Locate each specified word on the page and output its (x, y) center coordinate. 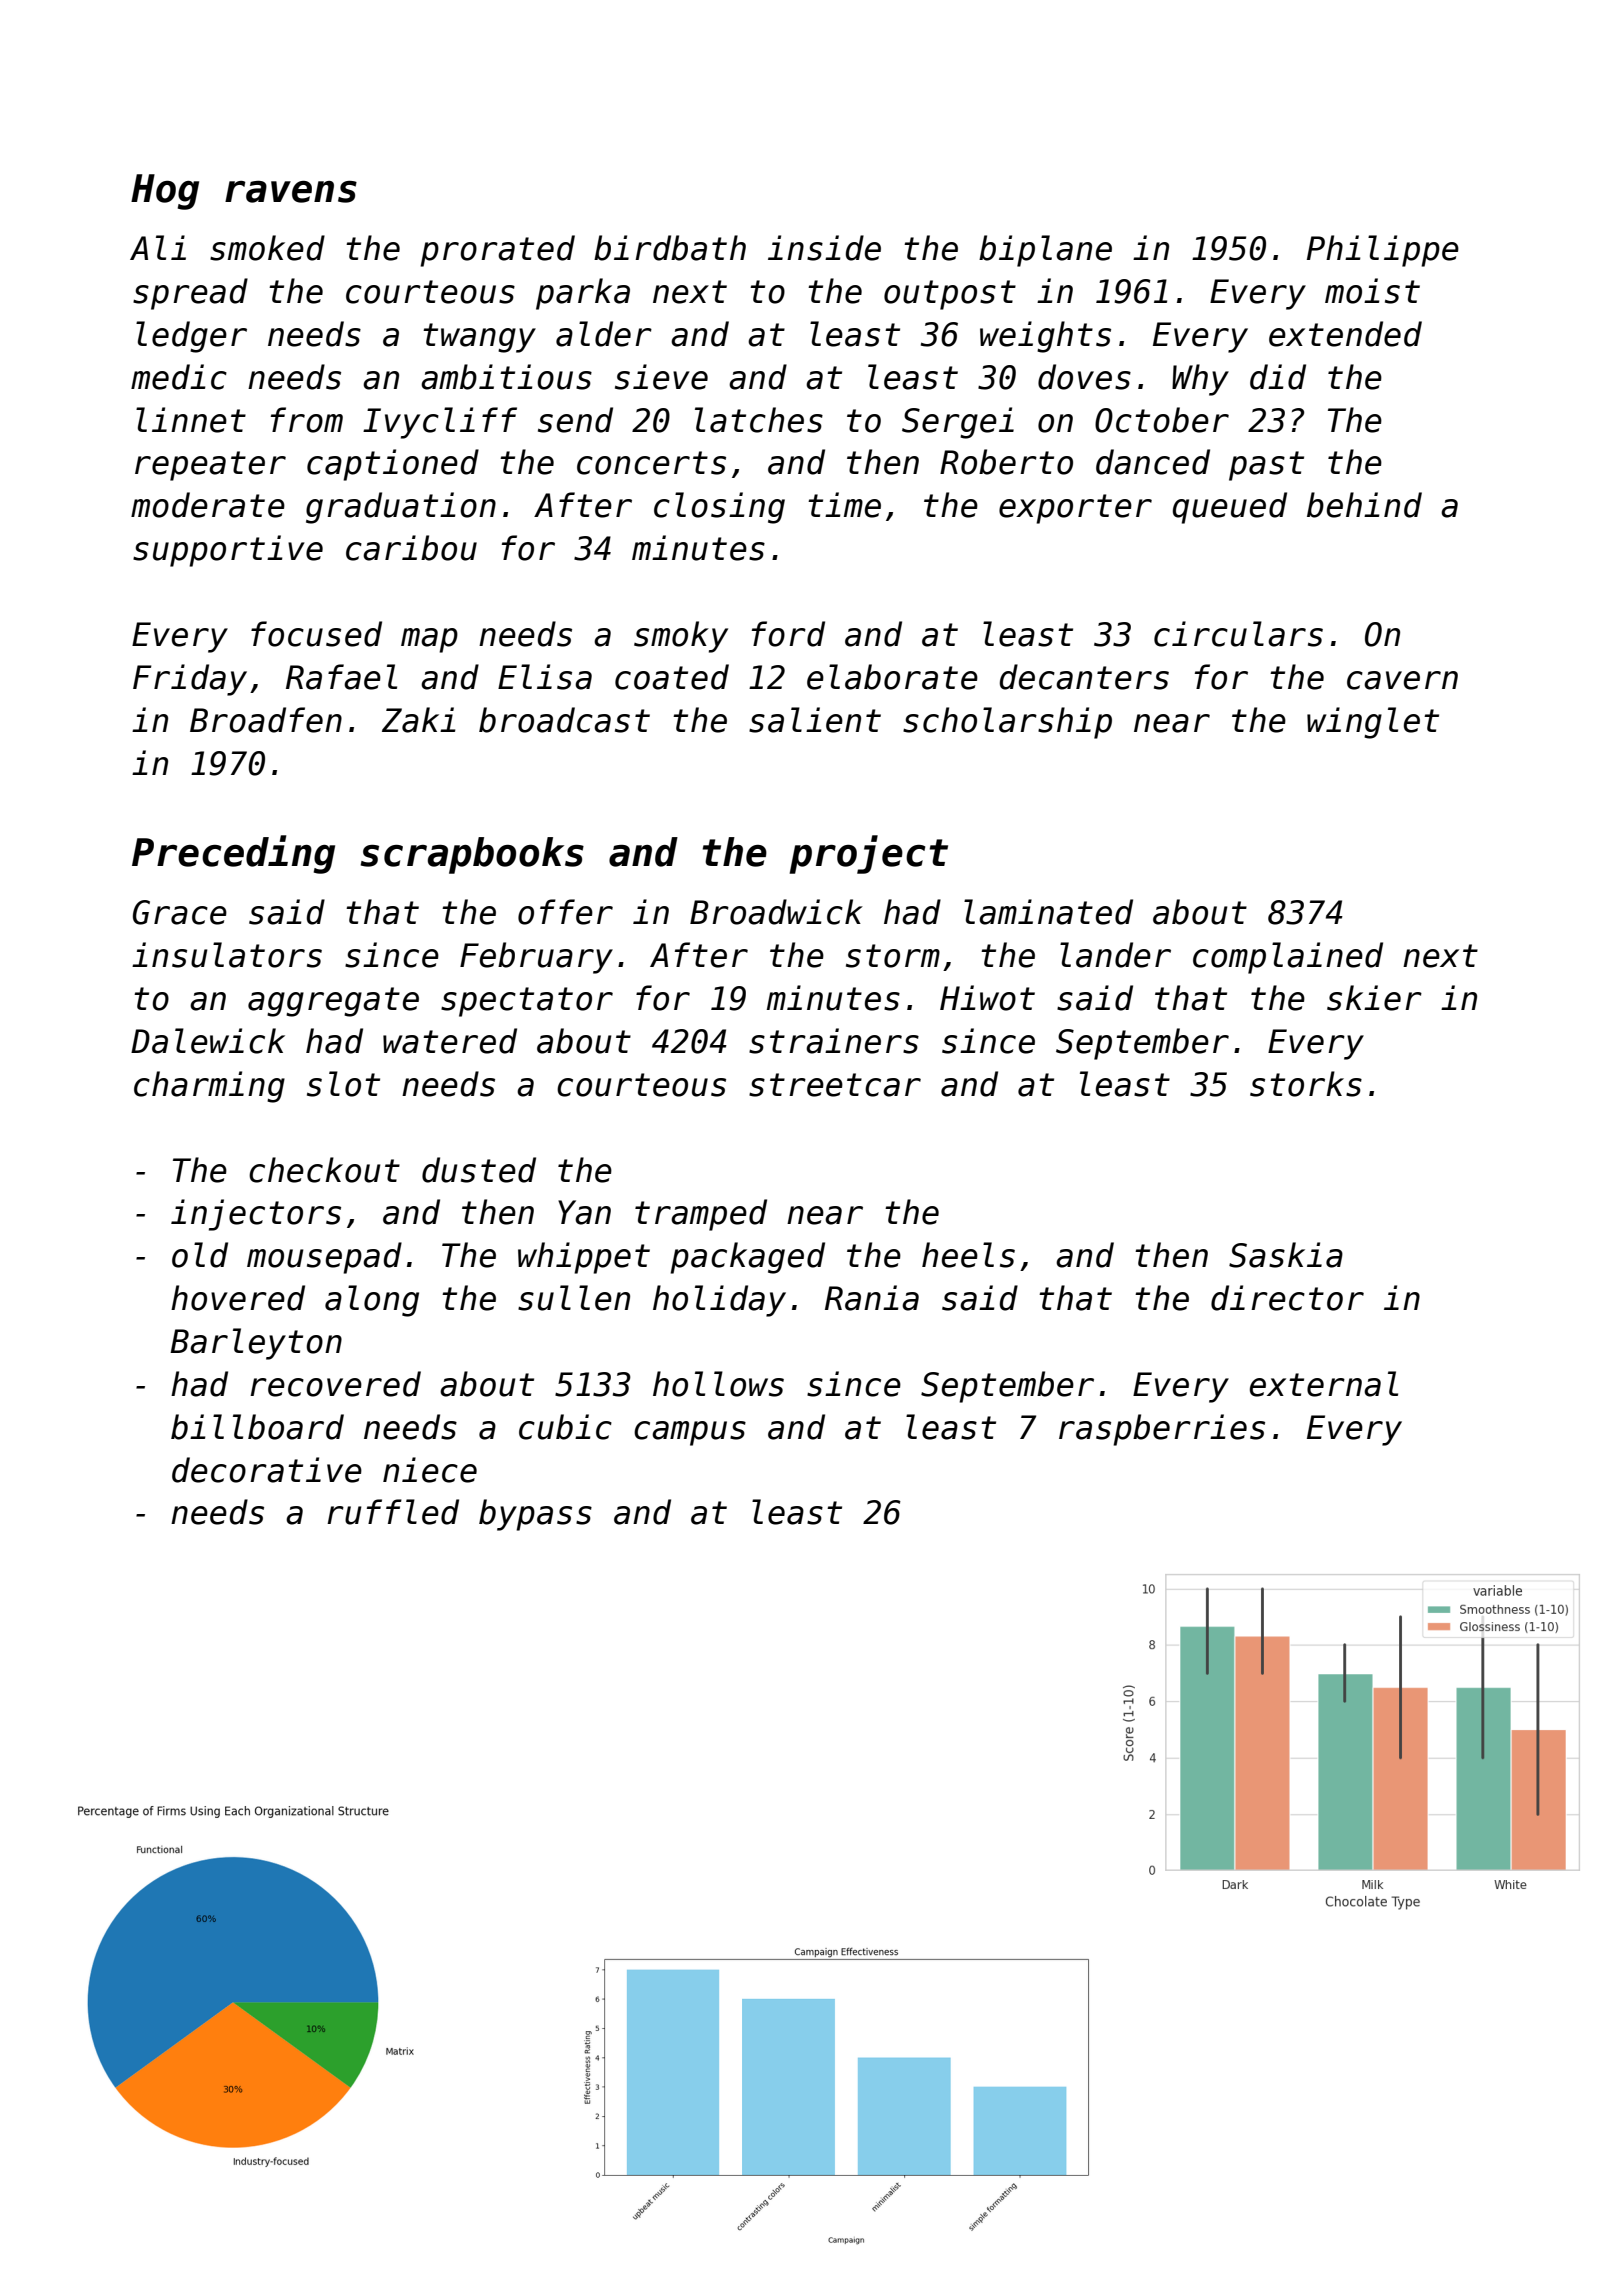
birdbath (670, 248)
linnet (191, 420)
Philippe (1383, 251)
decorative (267, 1470)
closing (719, 508)
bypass (535, 1515)
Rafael (341, 677)
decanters (1084, 677)
